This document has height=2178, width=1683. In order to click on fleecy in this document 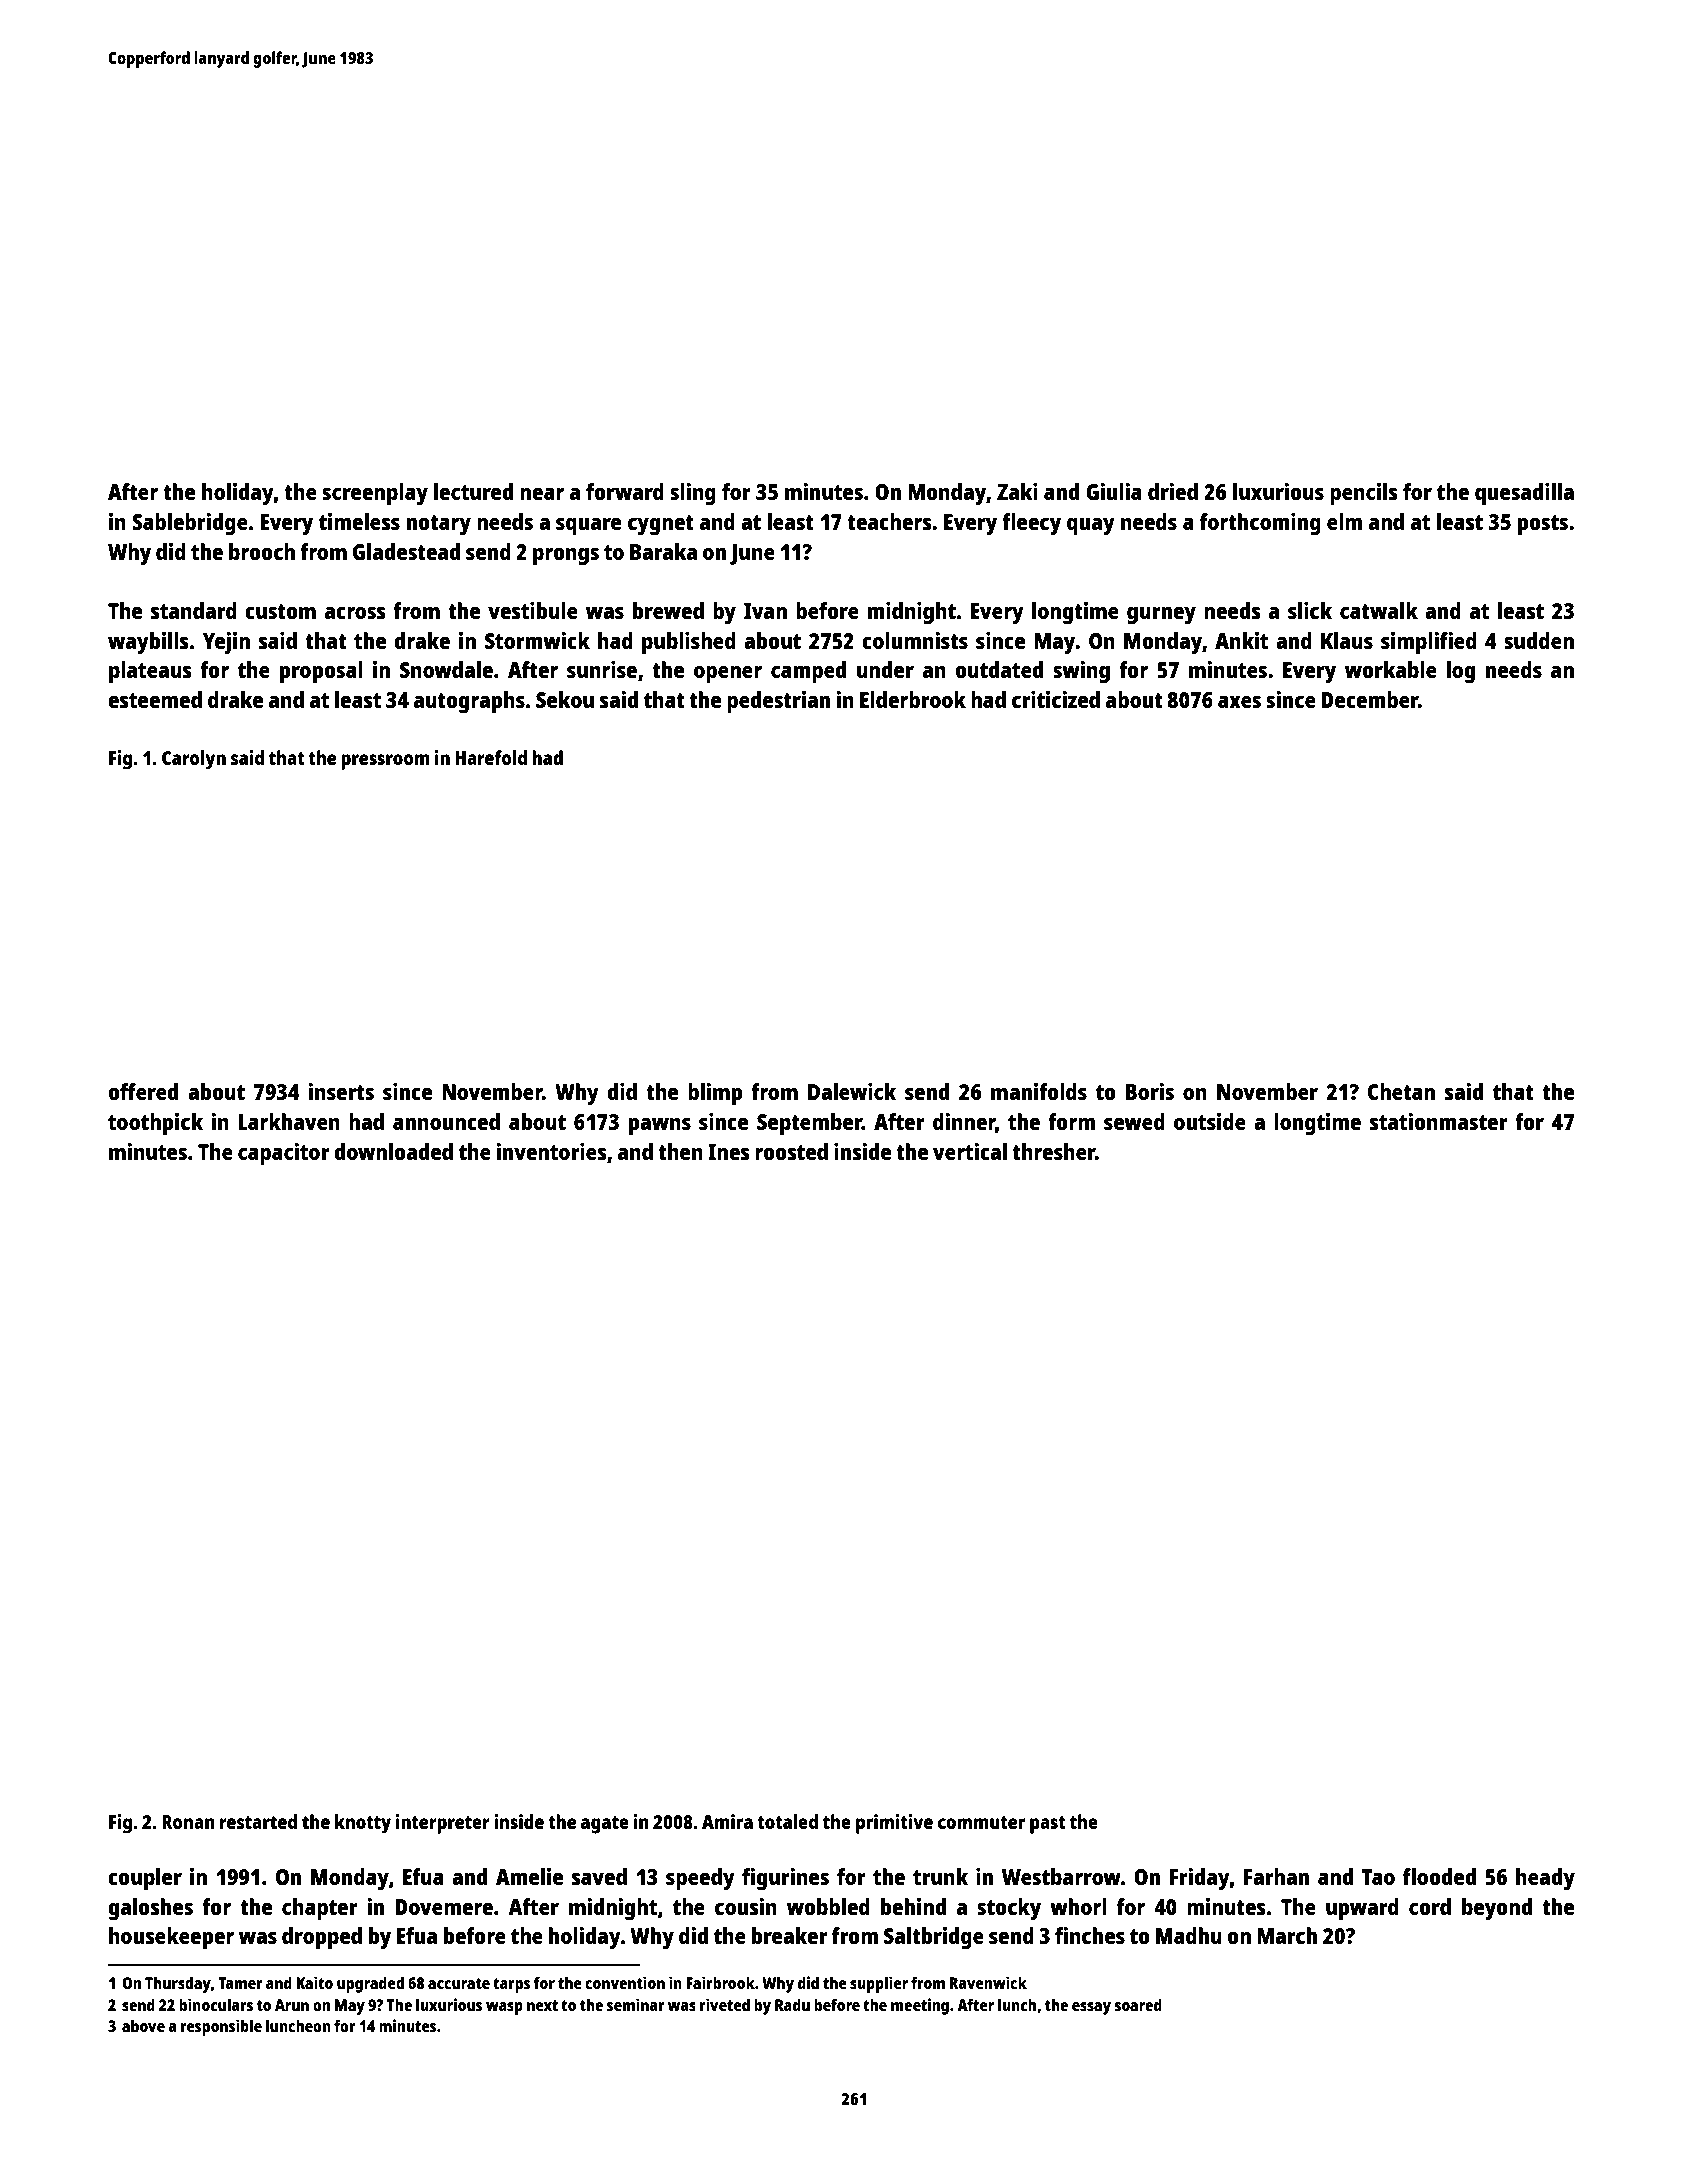, I will do `click(1031, 524)`.
